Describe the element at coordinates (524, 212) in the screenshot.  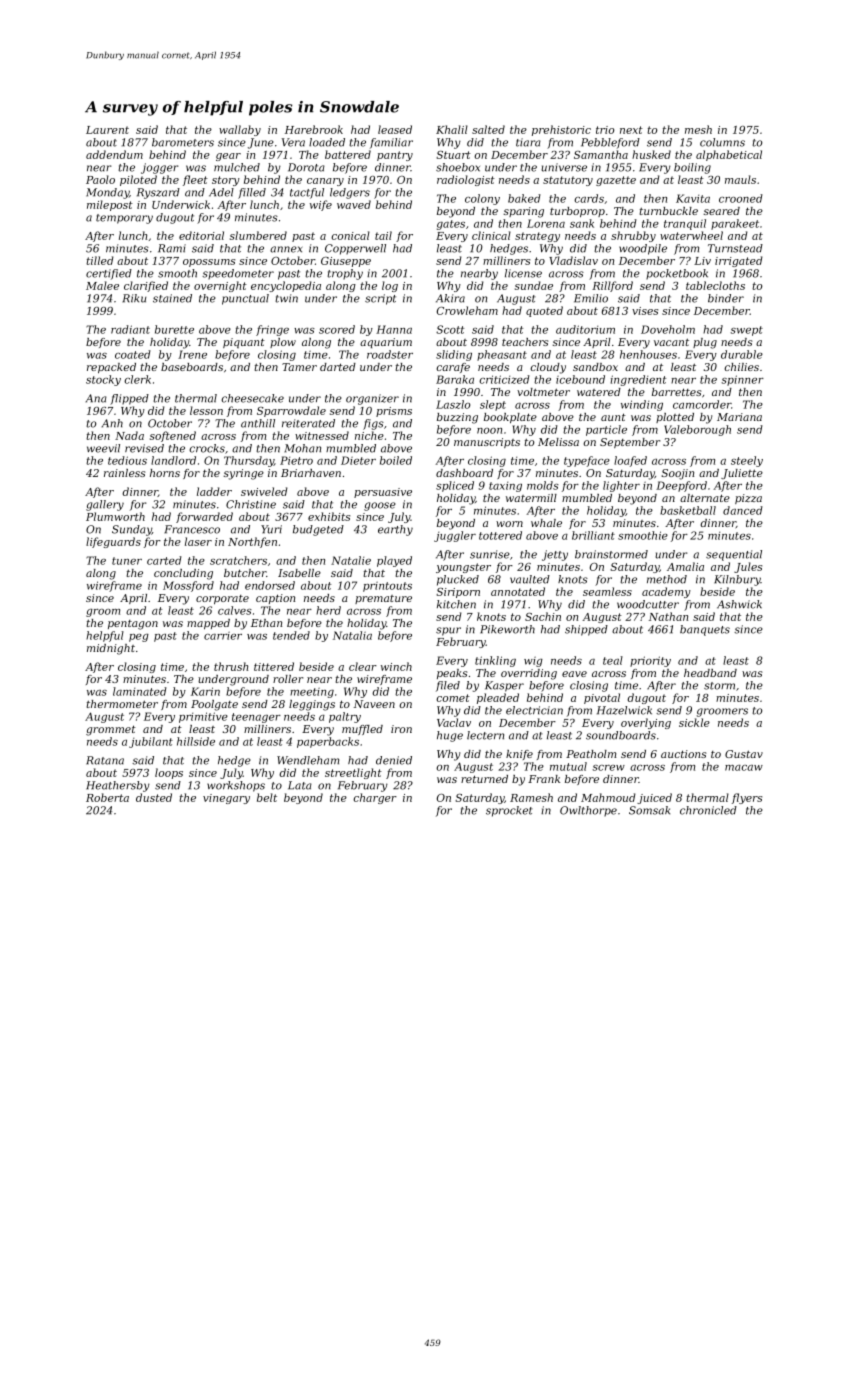
I see `sparing` at that location.
